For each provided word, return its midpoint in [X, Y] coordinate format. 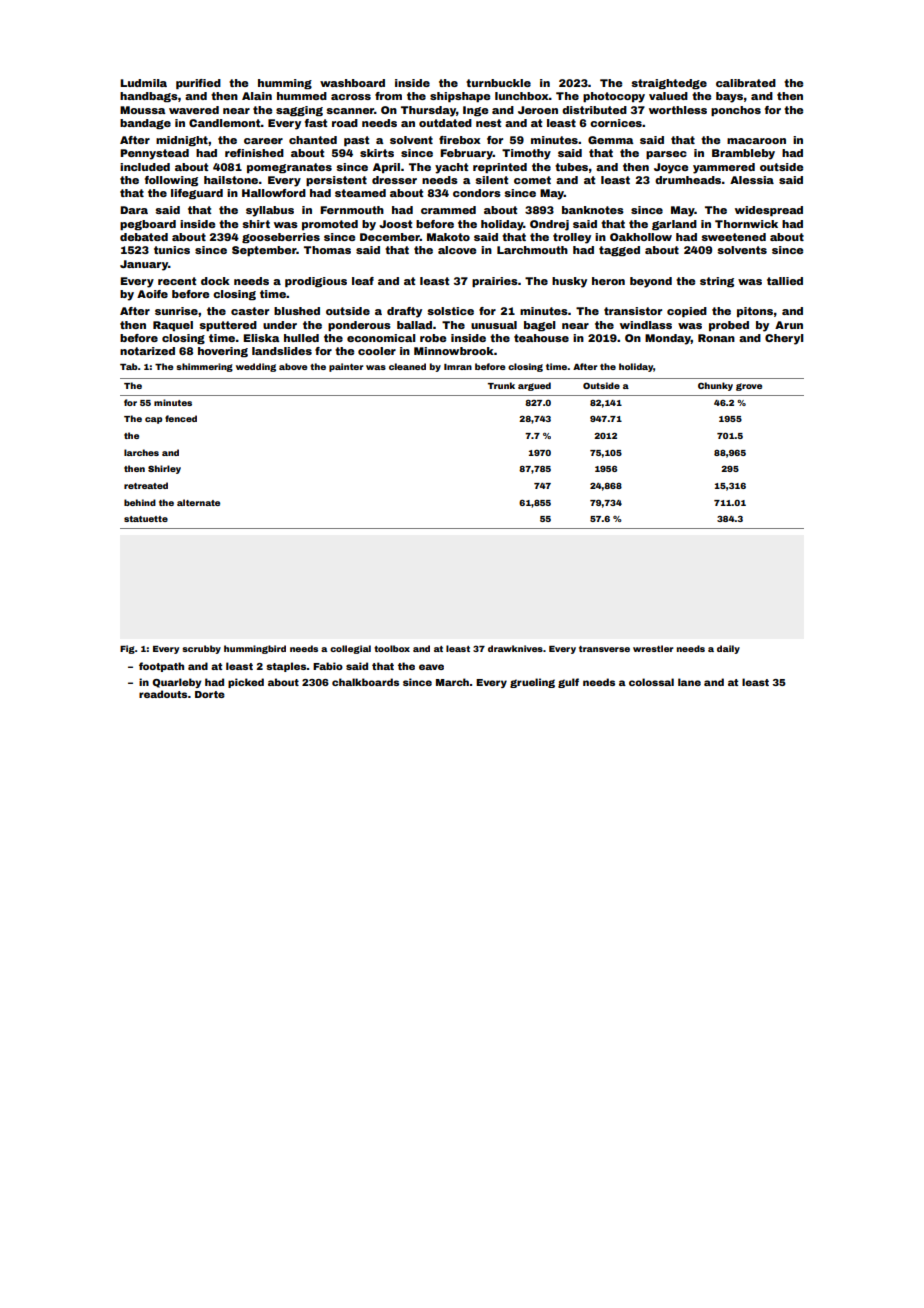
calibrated [746, 83]
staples [286, 667]
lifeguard [197, 194]
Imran [458, 367]
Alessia [752, 180]
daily [728, 649]
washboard [352, 83]
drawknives [515, 648]
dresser [394, 180]
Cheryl [784, 339]
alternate [198, 502]
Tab [129, 366]
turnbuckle [498, 83]
